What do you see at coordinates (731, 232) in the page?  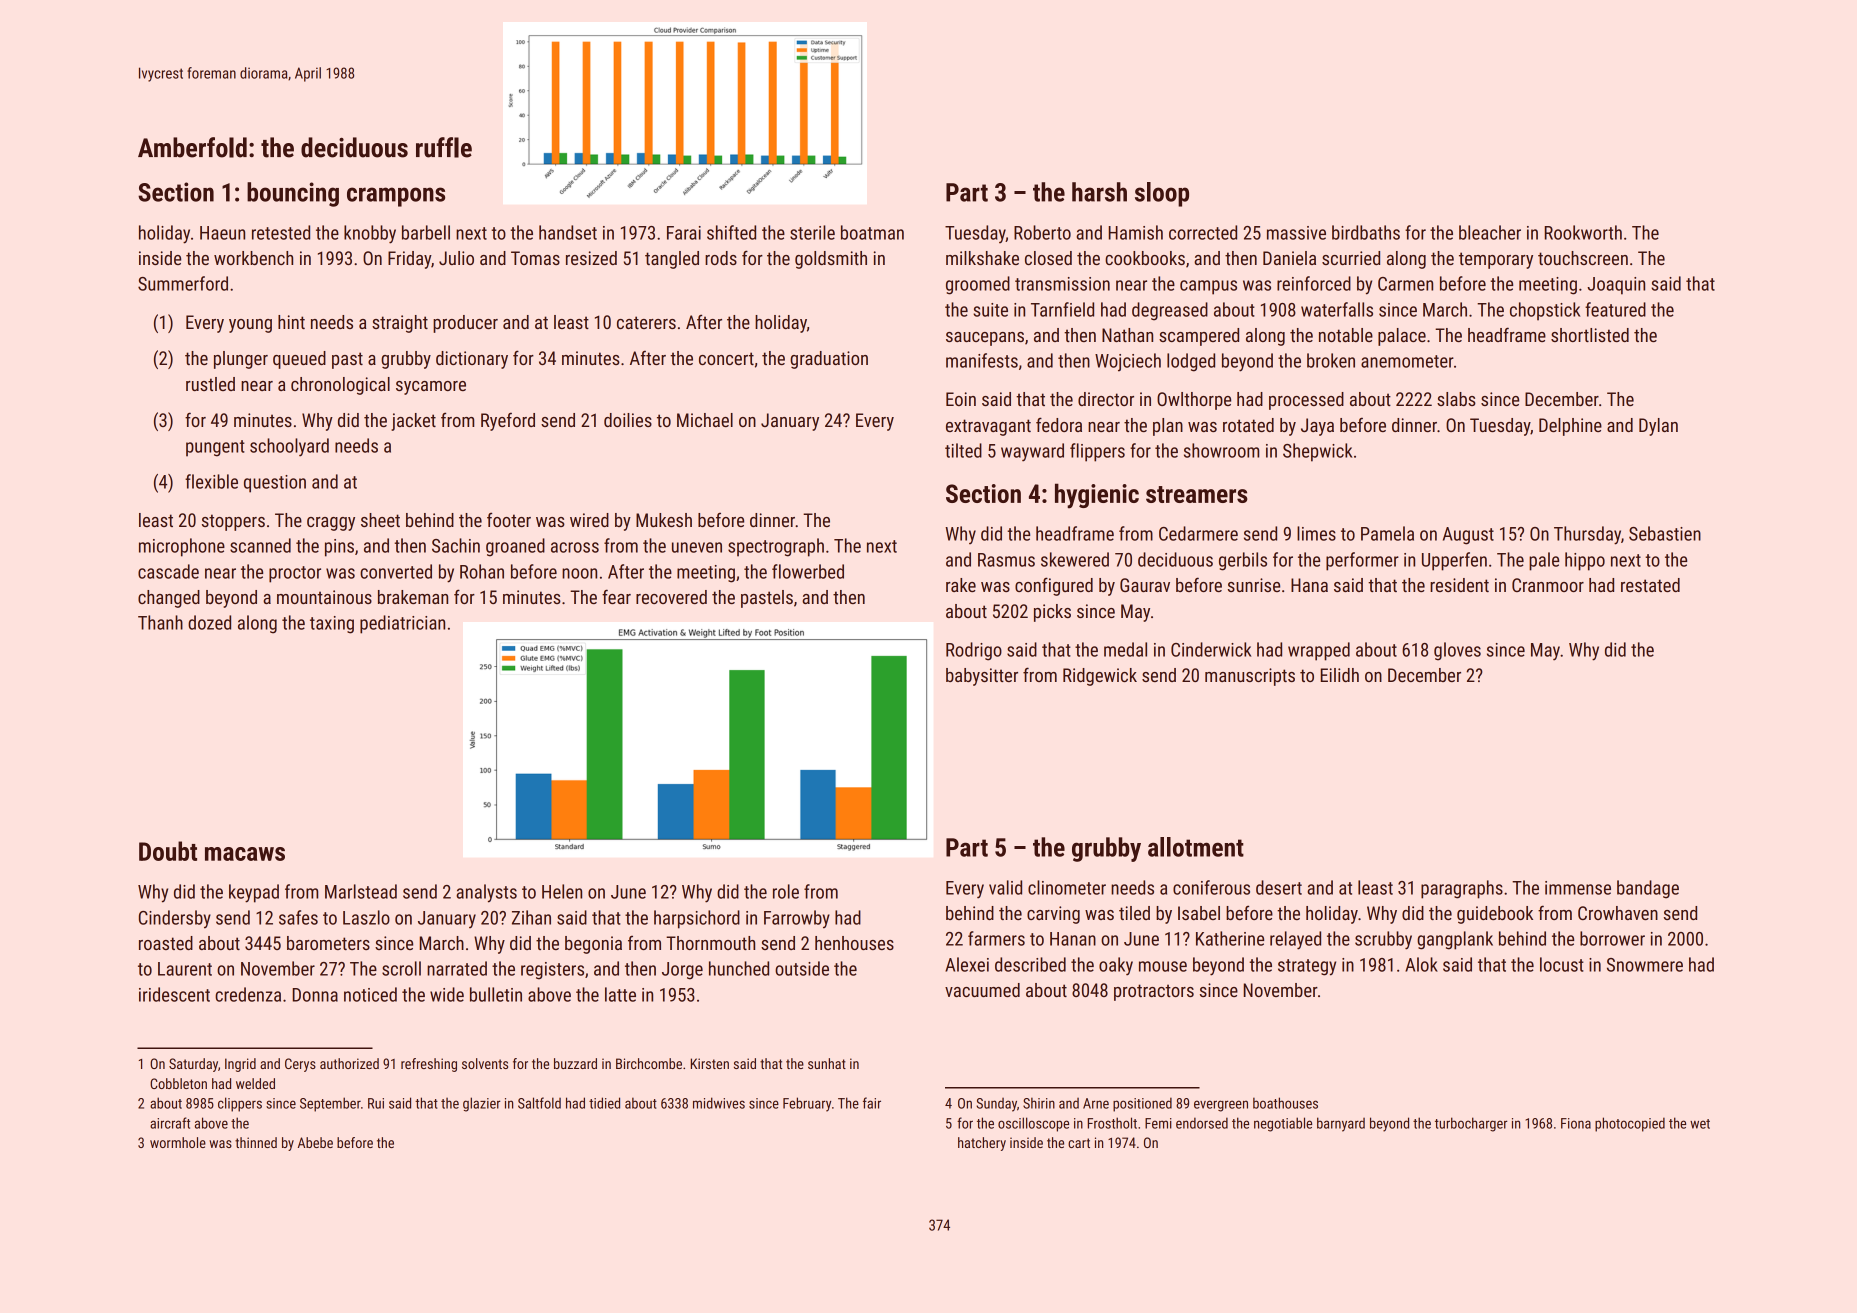 I see `shifted` at bounding box center [731, 232].
